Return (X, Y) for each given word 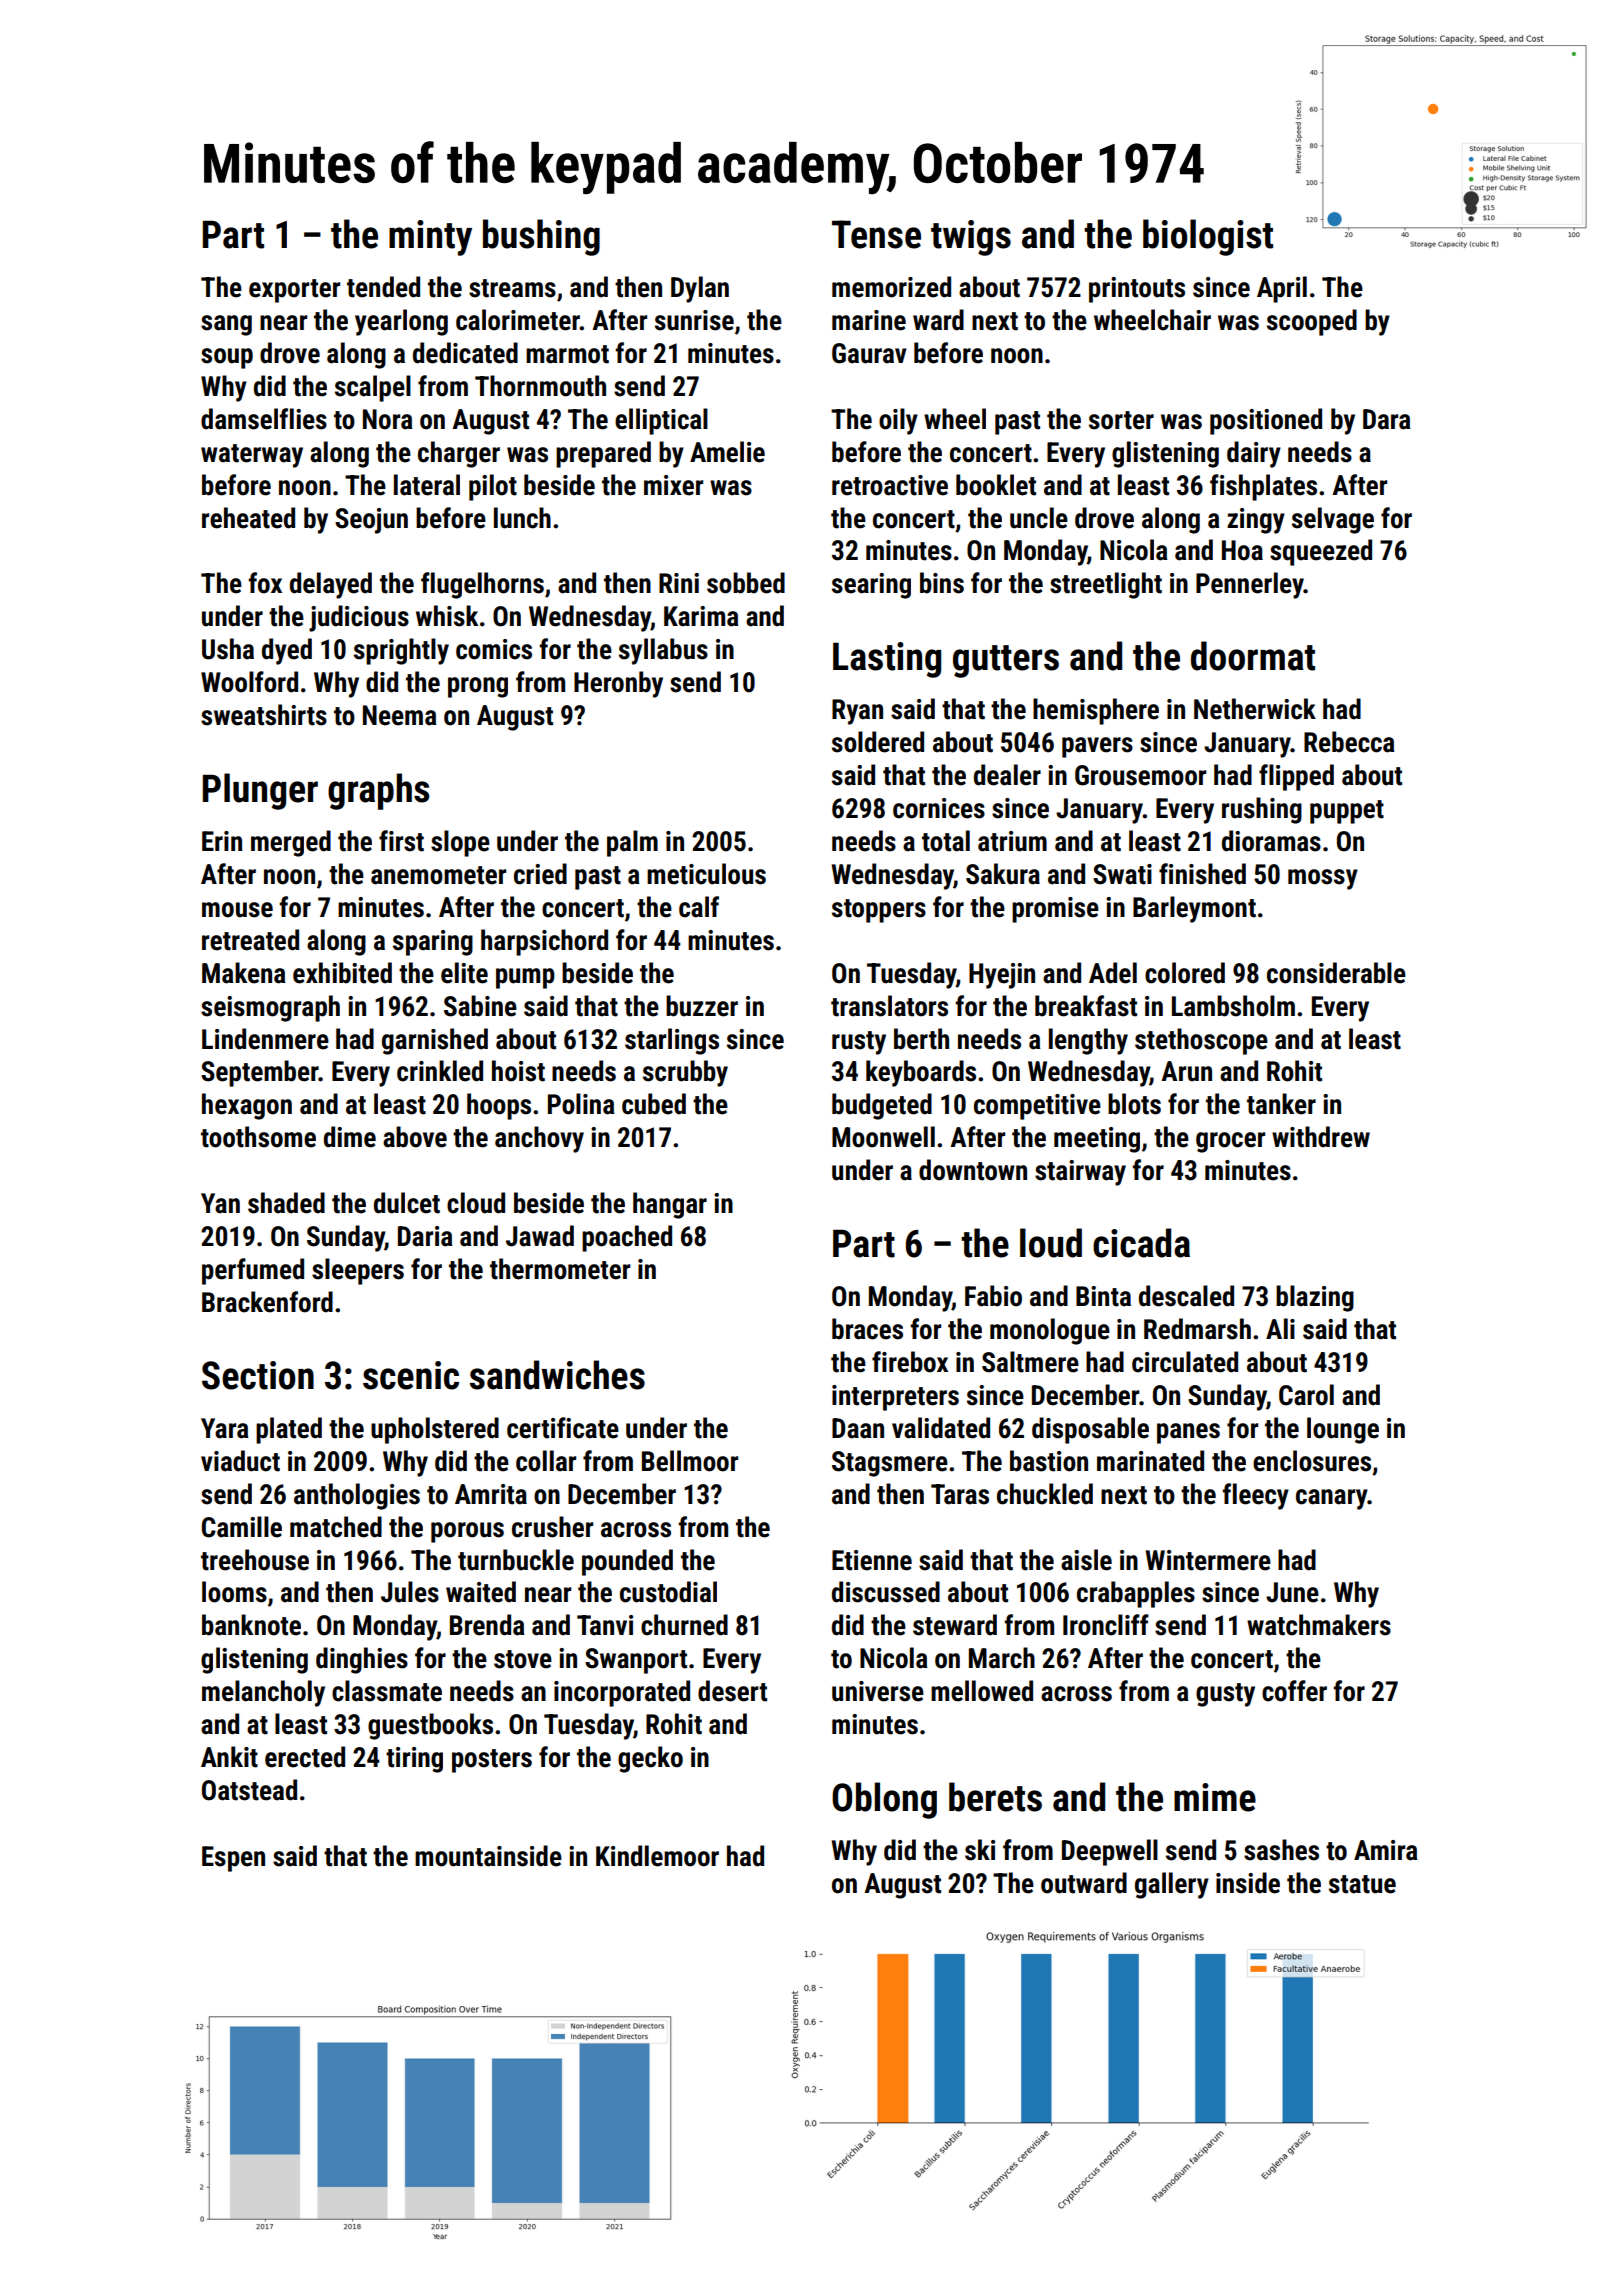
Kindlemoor (657, 1856)
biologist (1208, 237)
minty (430, 238)
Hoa (1242, 550)
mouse (237, 910)
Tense (876, 234)
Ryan (857, 712)
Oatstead (249, 1790)
